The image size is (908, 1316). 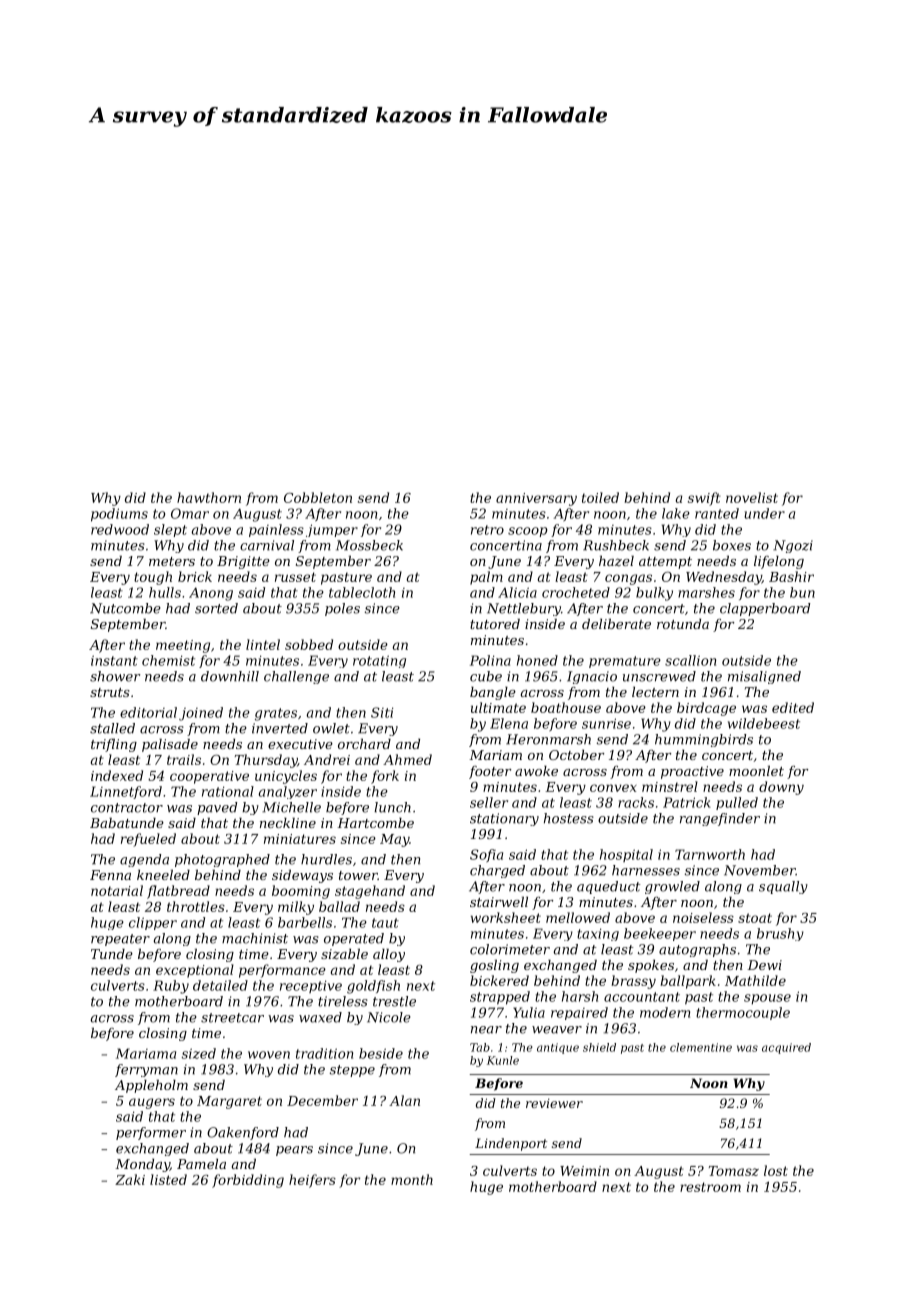 What do you see at coordinates (243, 1133) in the document?
I see `Oakenford` at bounding box center [243, 1133].
